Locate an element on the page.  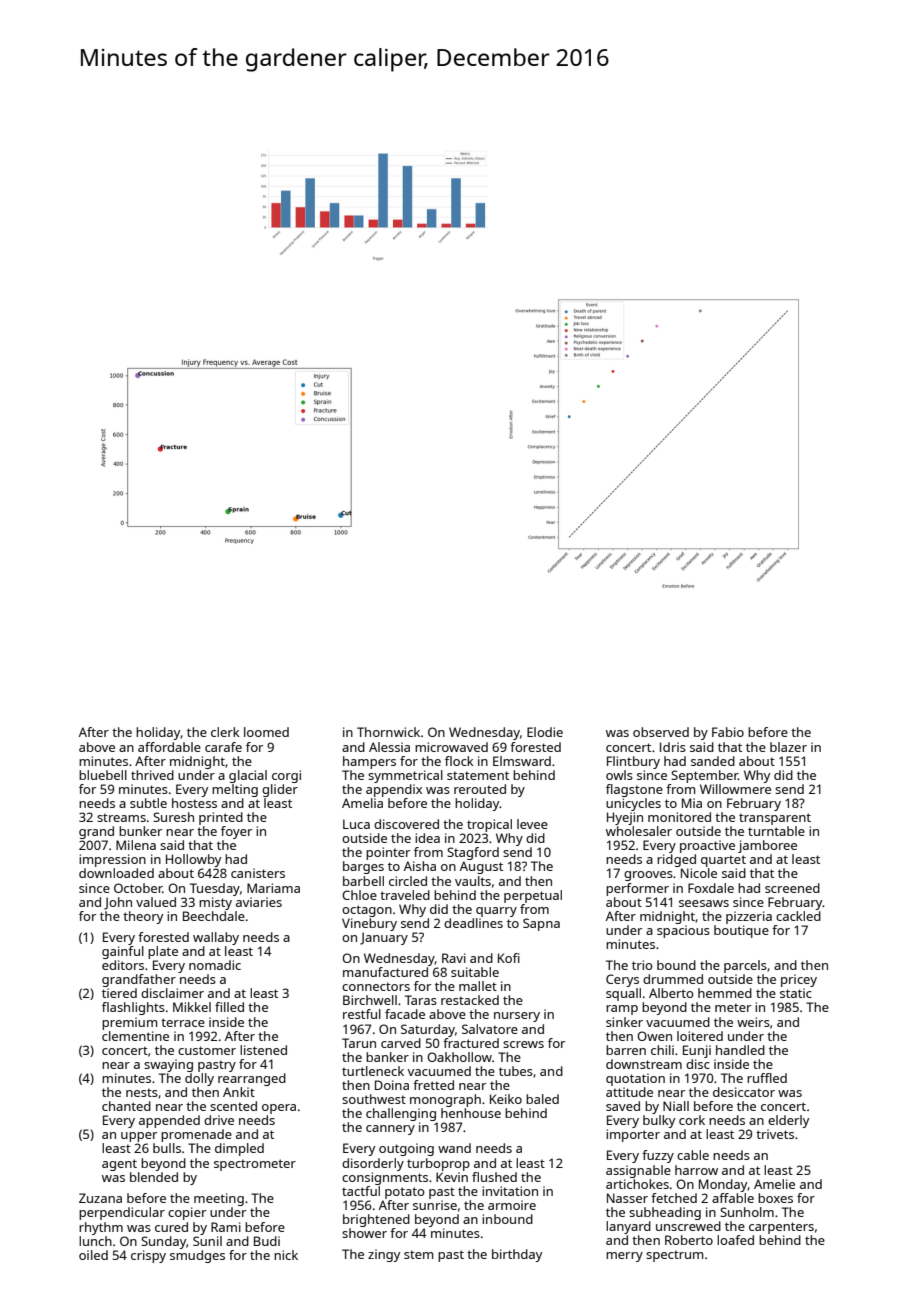
Elodie is located at coordinates (545, 732).
